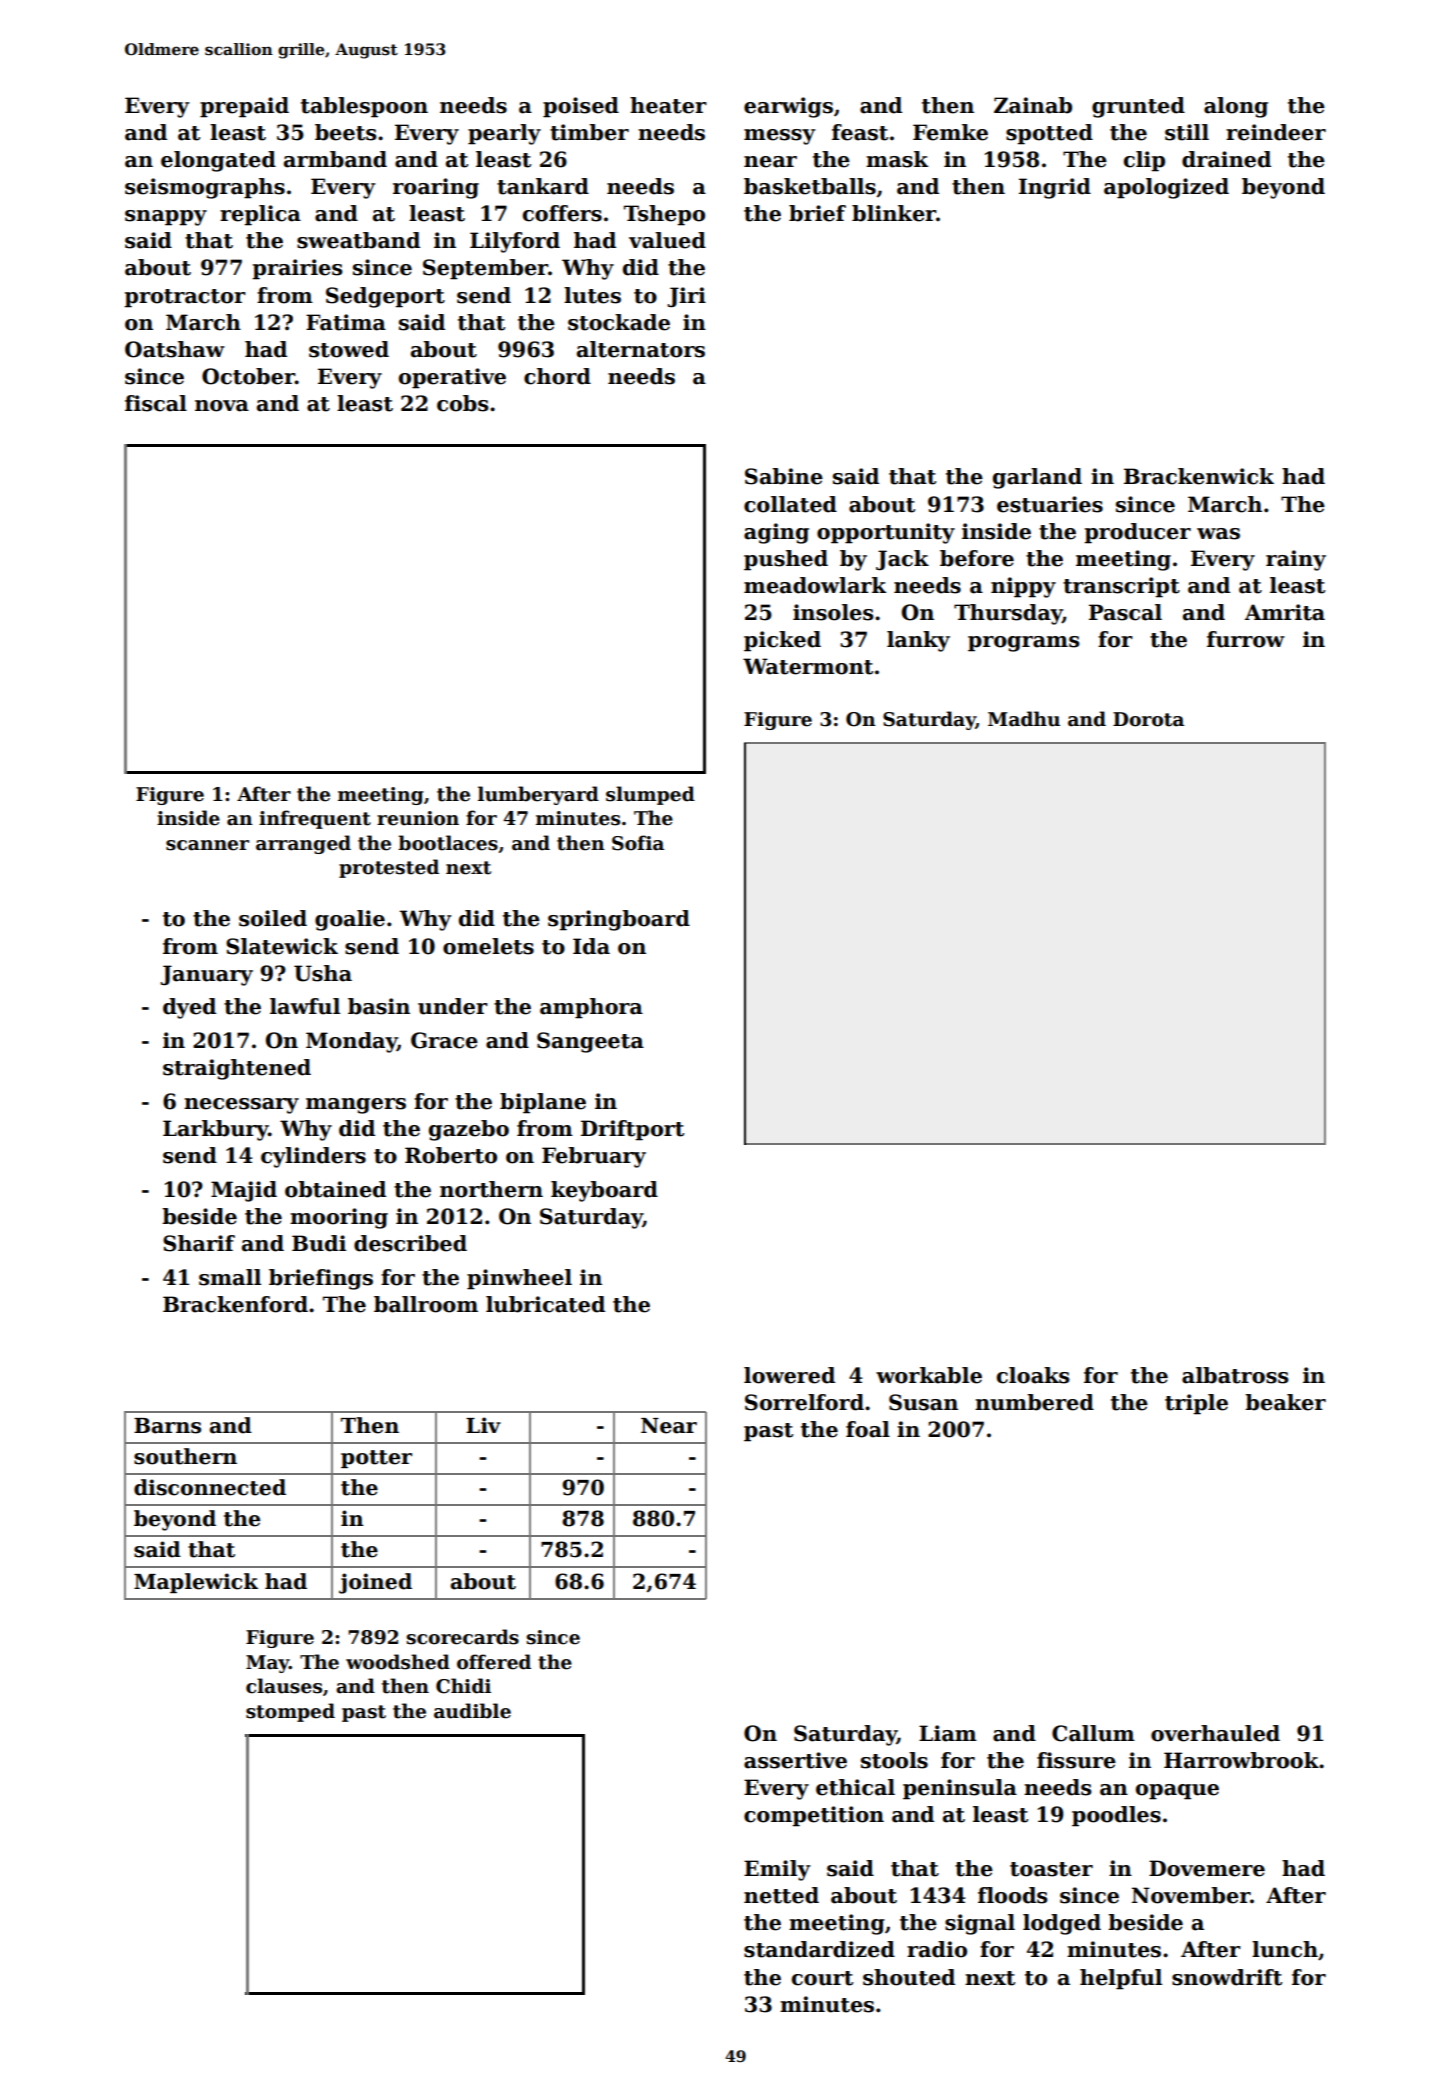 Image resolution: width=1450 pixels, height=2100 pixels. I want to click on assertive, so click(795, 1760).
